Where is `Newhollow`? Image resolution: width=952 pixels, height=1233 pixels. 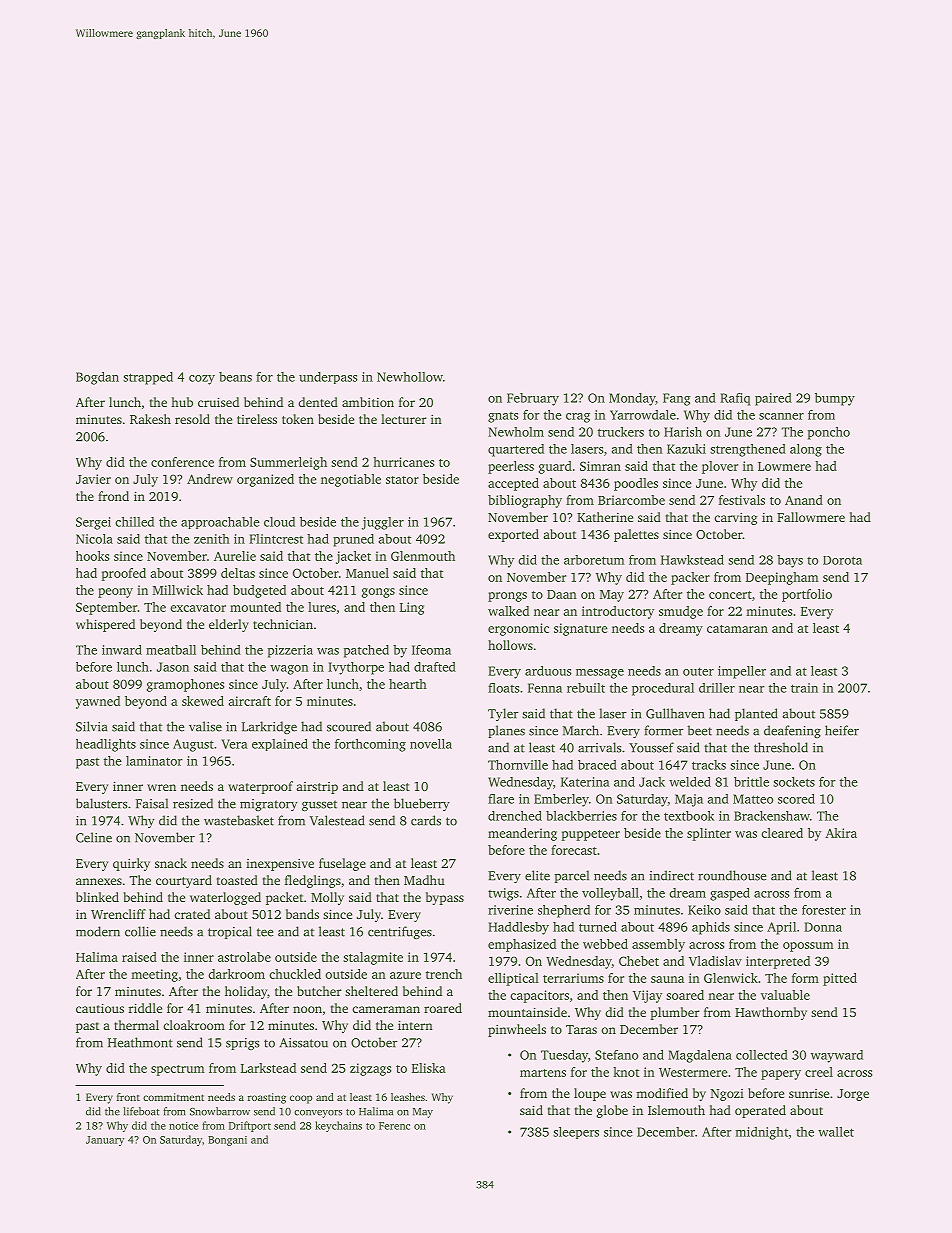
Newhollow is located at coordinates (410, 377).
